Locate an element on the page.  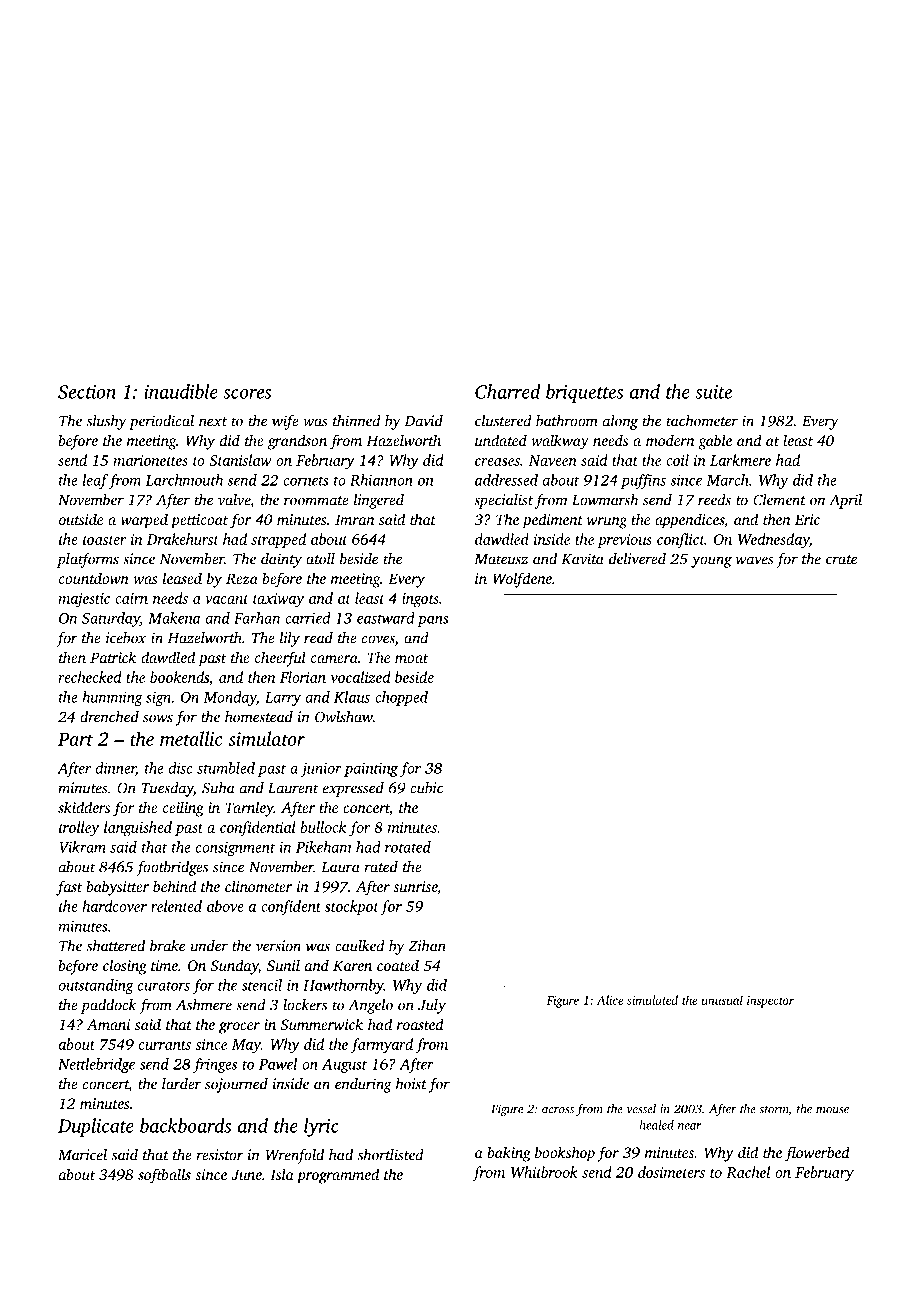
Reza is located at coordinates (242, 578).
